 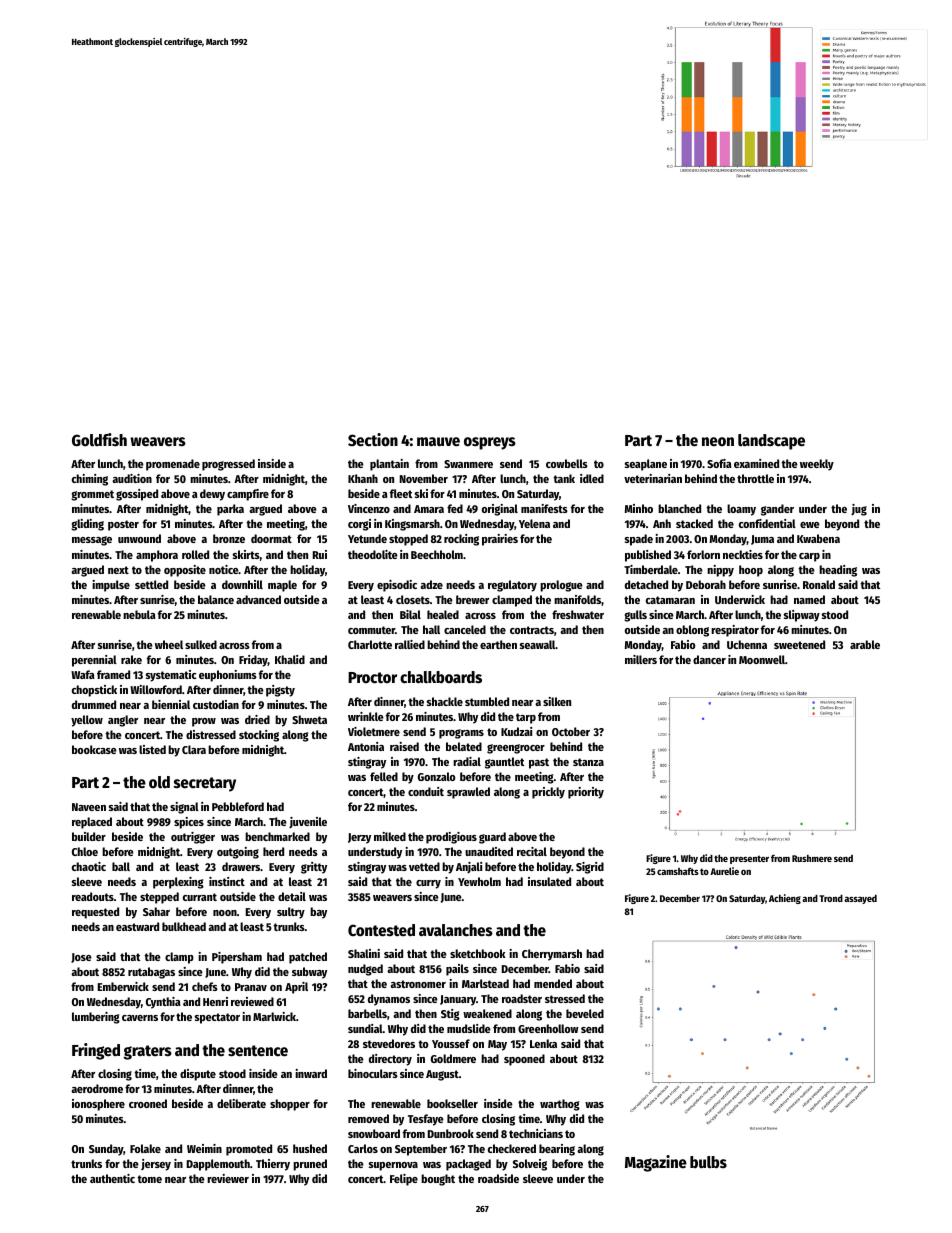 What do you see at coordinates (747, 644) in the document?
I see `Uchenna` at bounding box center [747, 644].
